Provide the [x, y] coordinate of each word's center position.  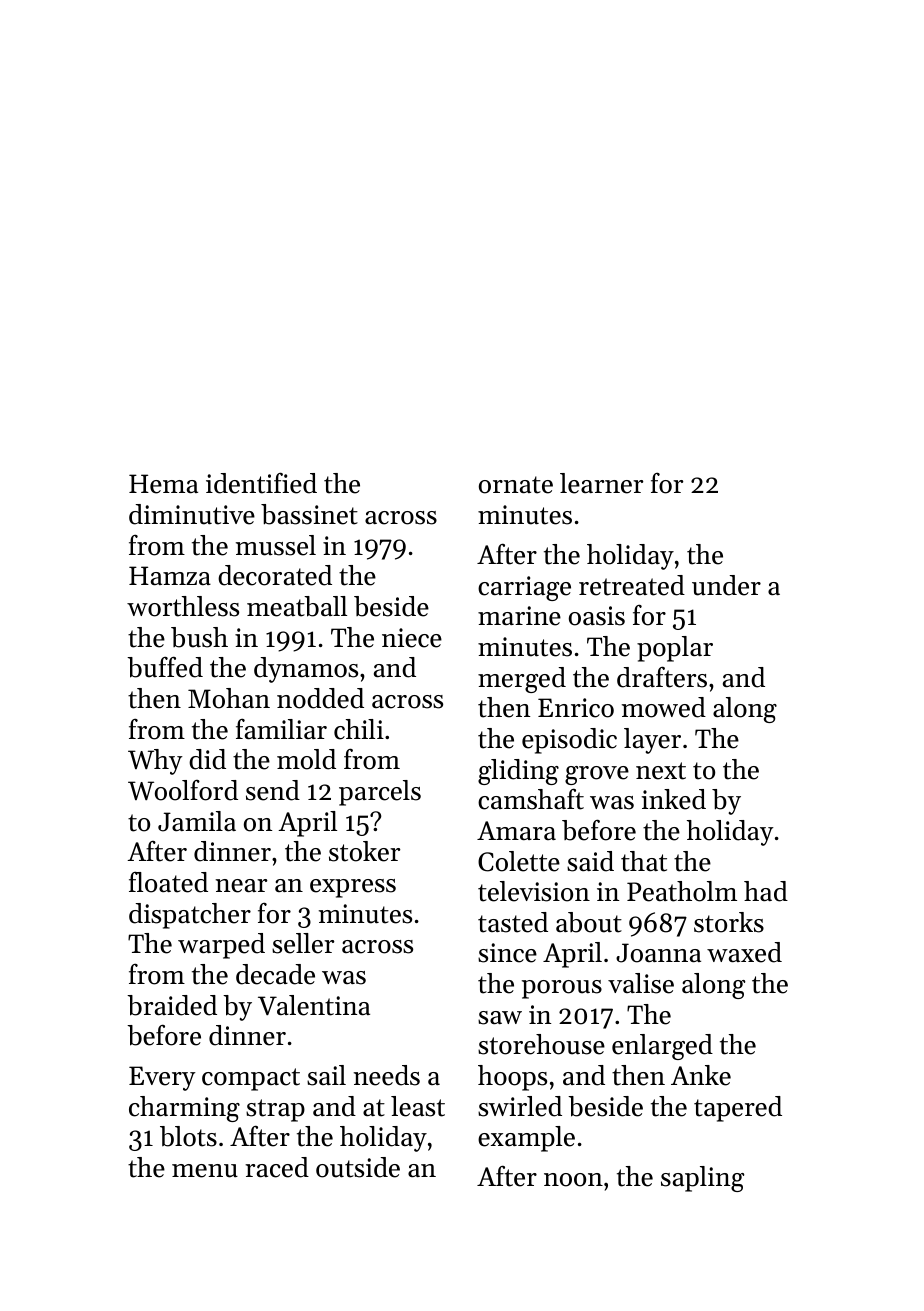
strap [275, 1110]
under [726, 585]
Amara [516, 830]
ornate [516, 485]
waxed [744, 952]
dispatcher [190, 916]
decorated [275, 575]
